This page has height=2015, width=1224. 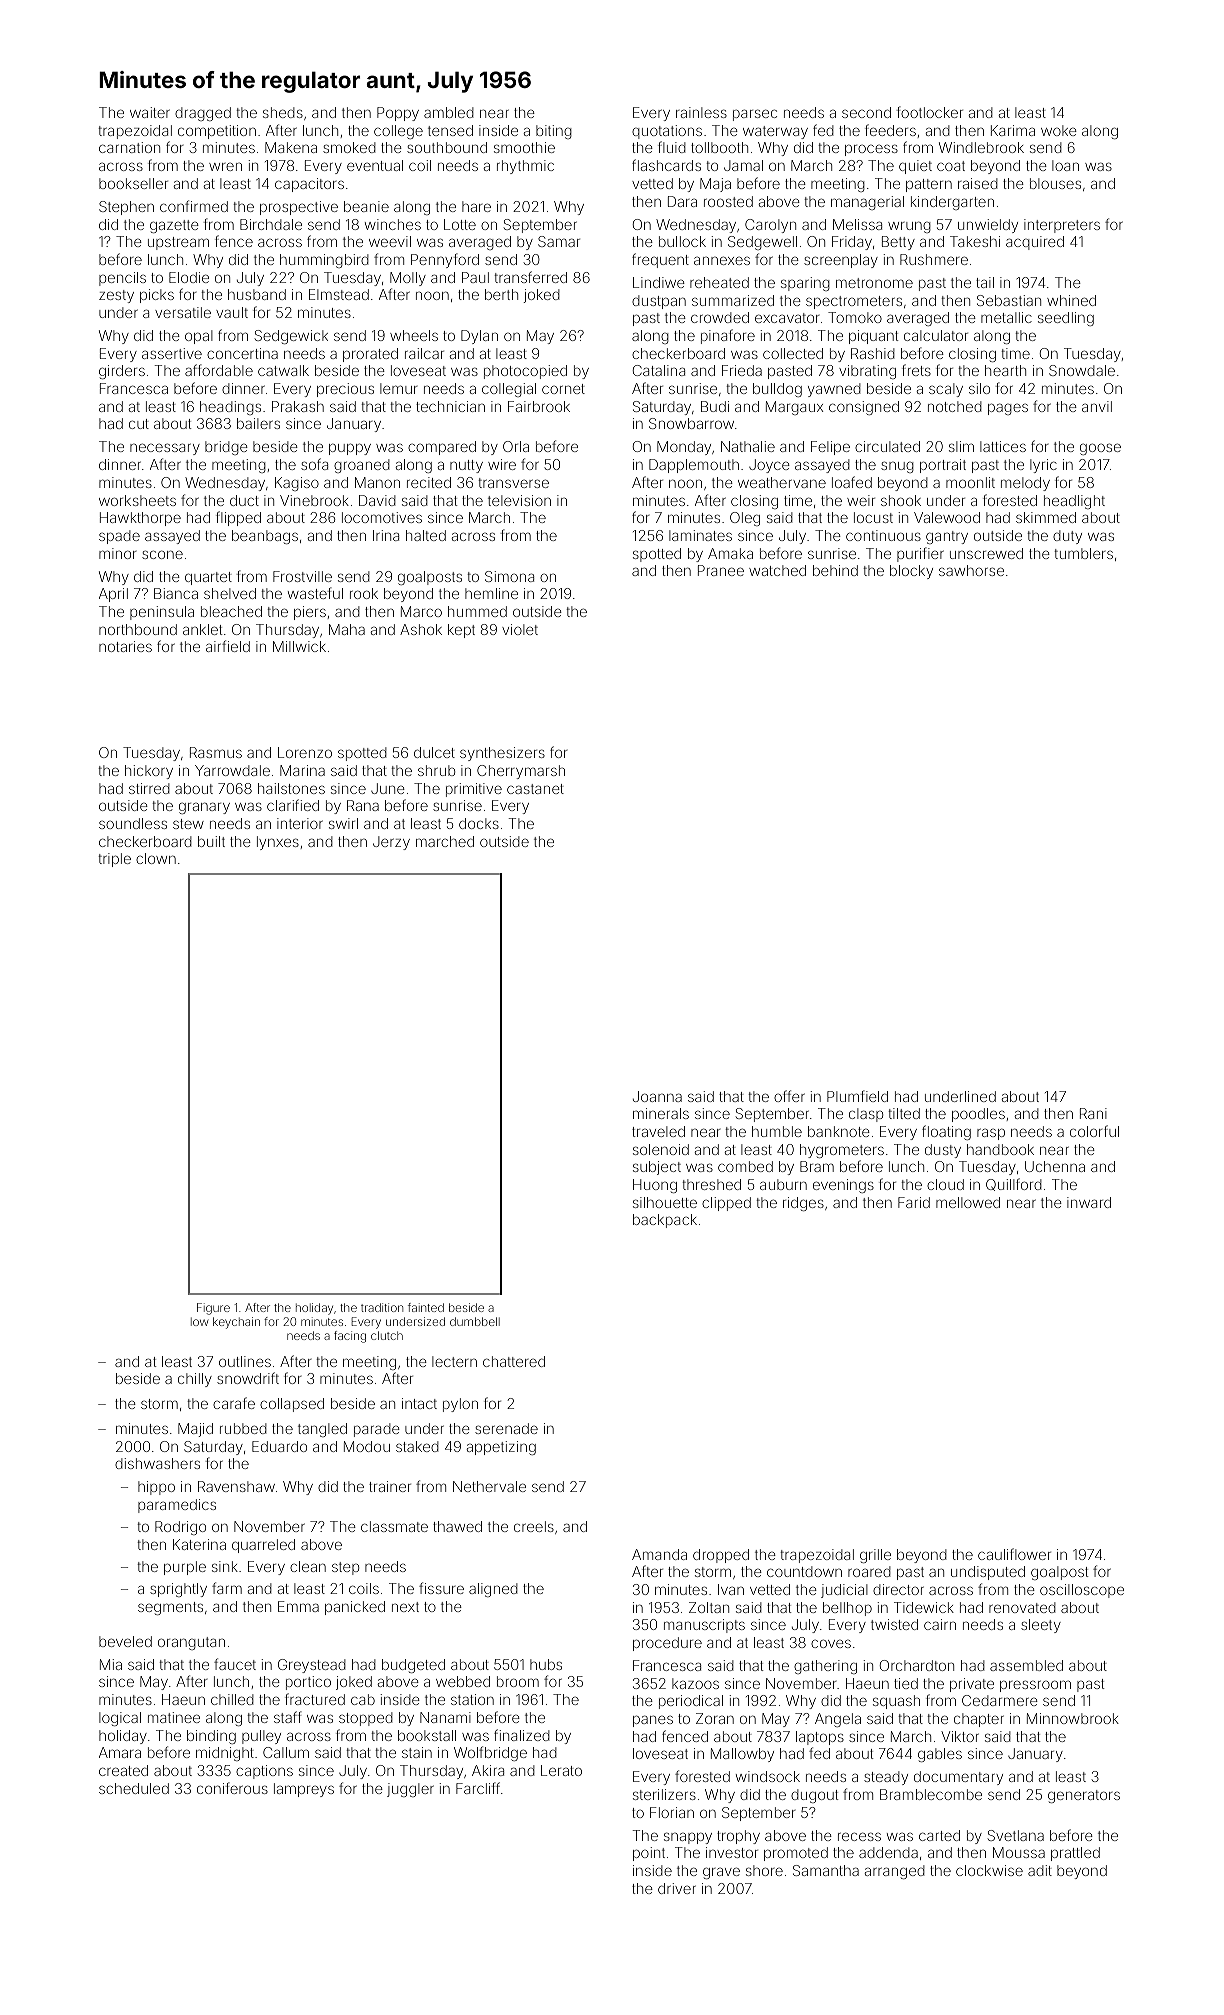 I want to click on Orla, so click(x=516, y=446).
